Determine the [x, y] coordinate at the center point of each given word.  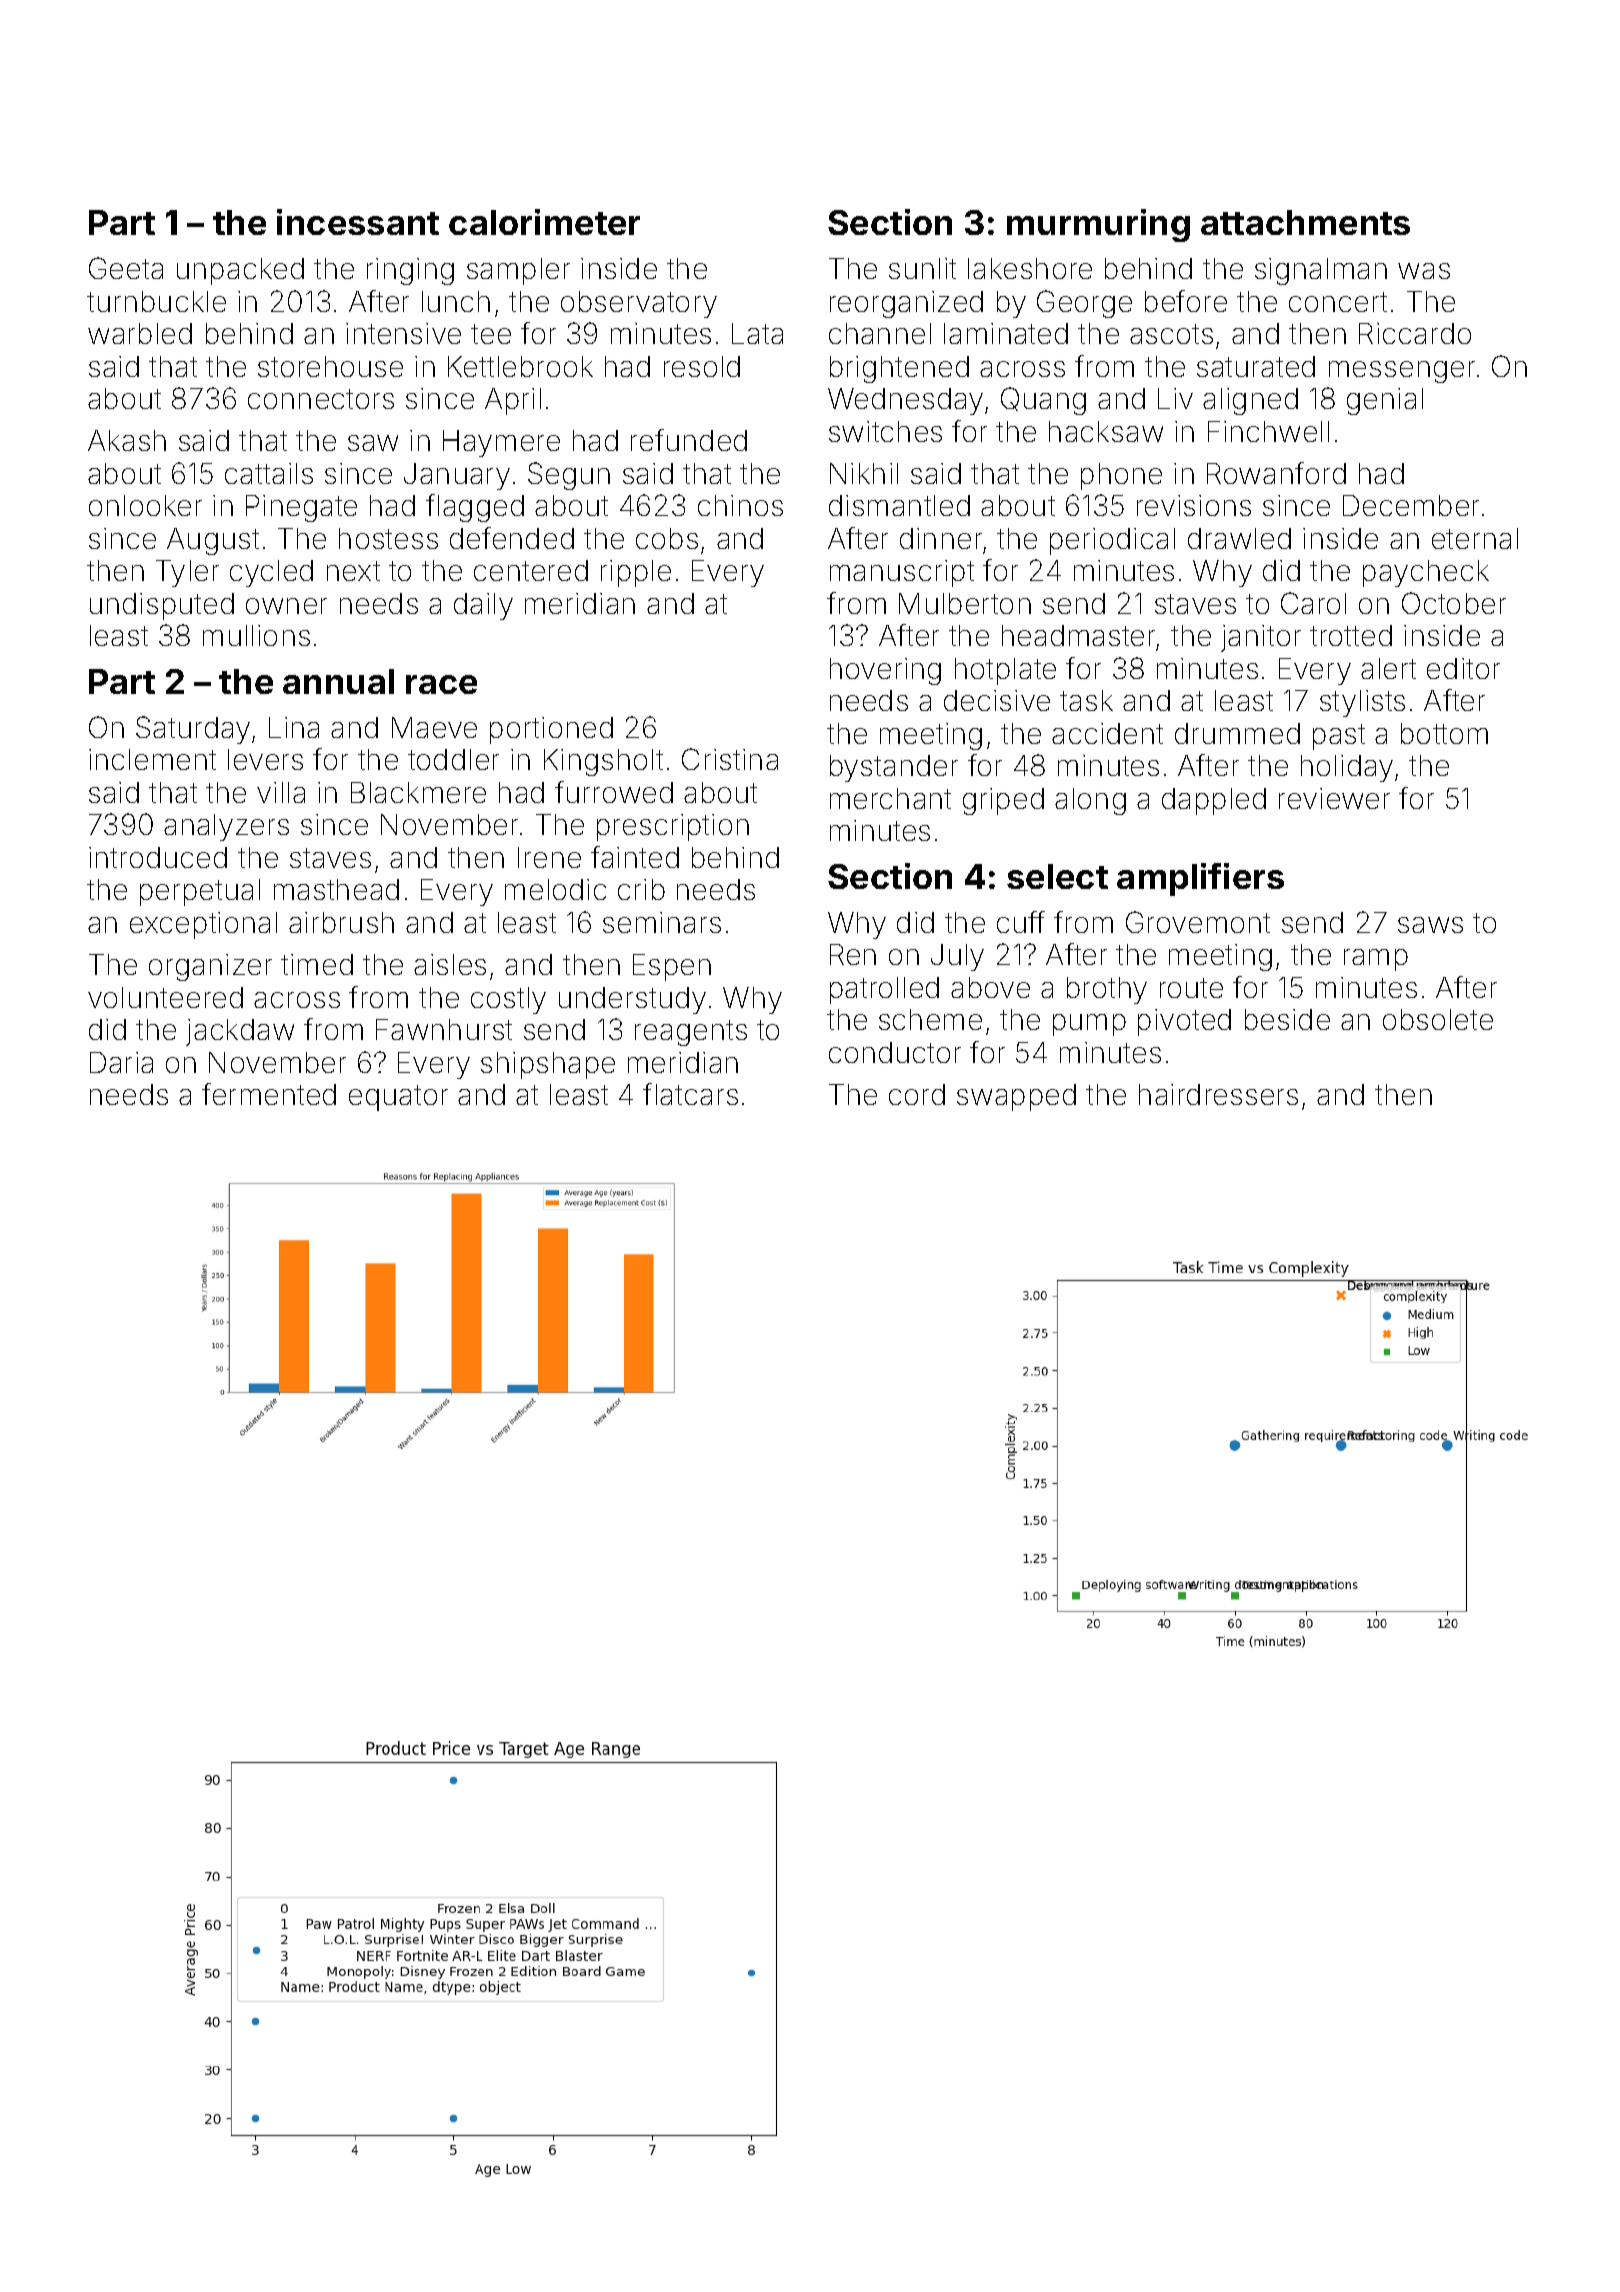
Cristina [730, 759]
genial [1385, 401]
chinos [740, 505]
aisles [450, 964]
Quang [1043, 401]
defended [512, 538]
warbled [140, 333]
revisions [1194, 505]
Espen [672, 967]
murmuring [1098, 225]
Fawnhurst [444, 1029]
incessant [358, 222]
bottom [1444, 733]
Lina [294, 727]
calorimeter [544, 222]
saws [1430, 925]
